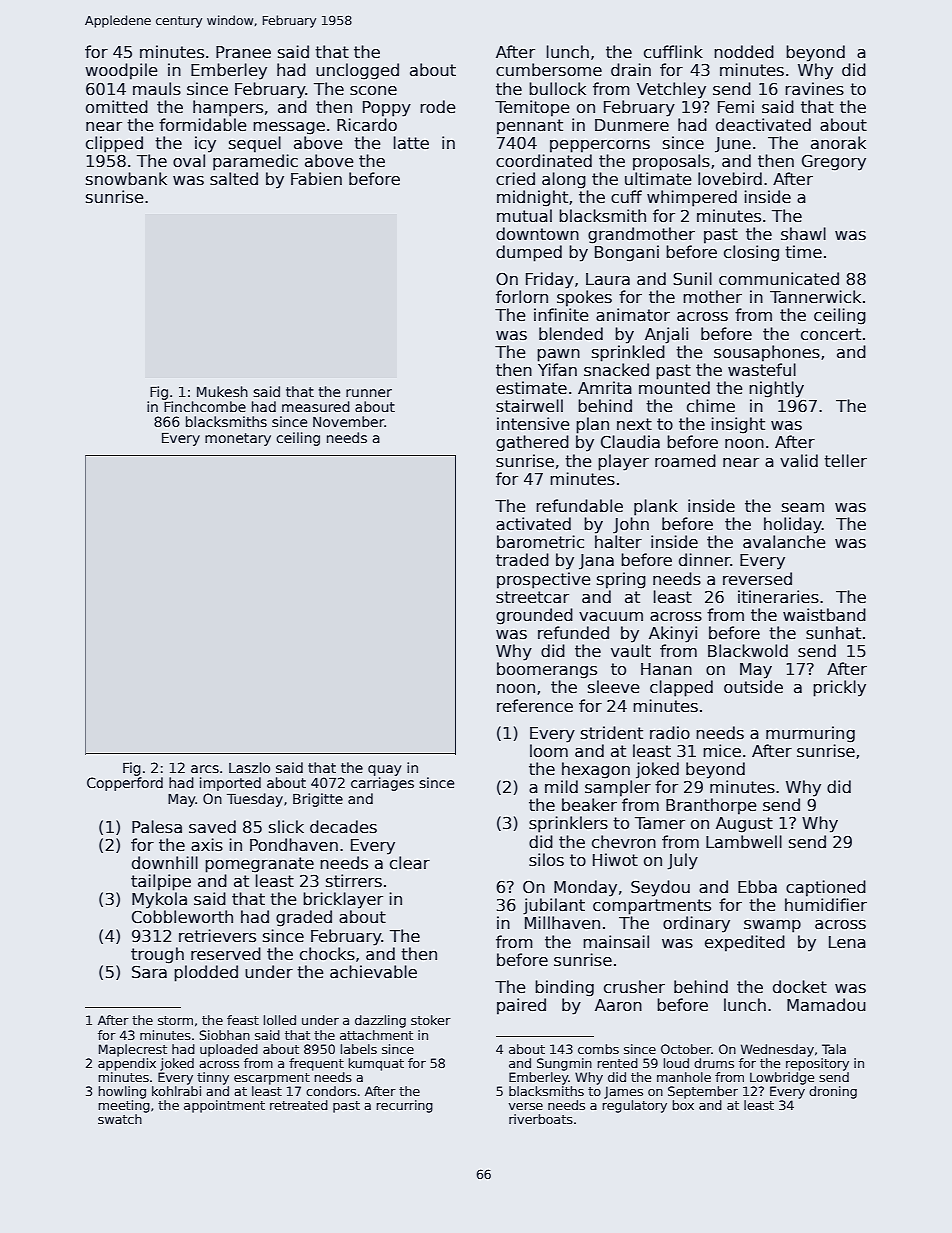  Describe the element at coordinates (149, 972) in the screenshot. I see `Sara` at that location.
